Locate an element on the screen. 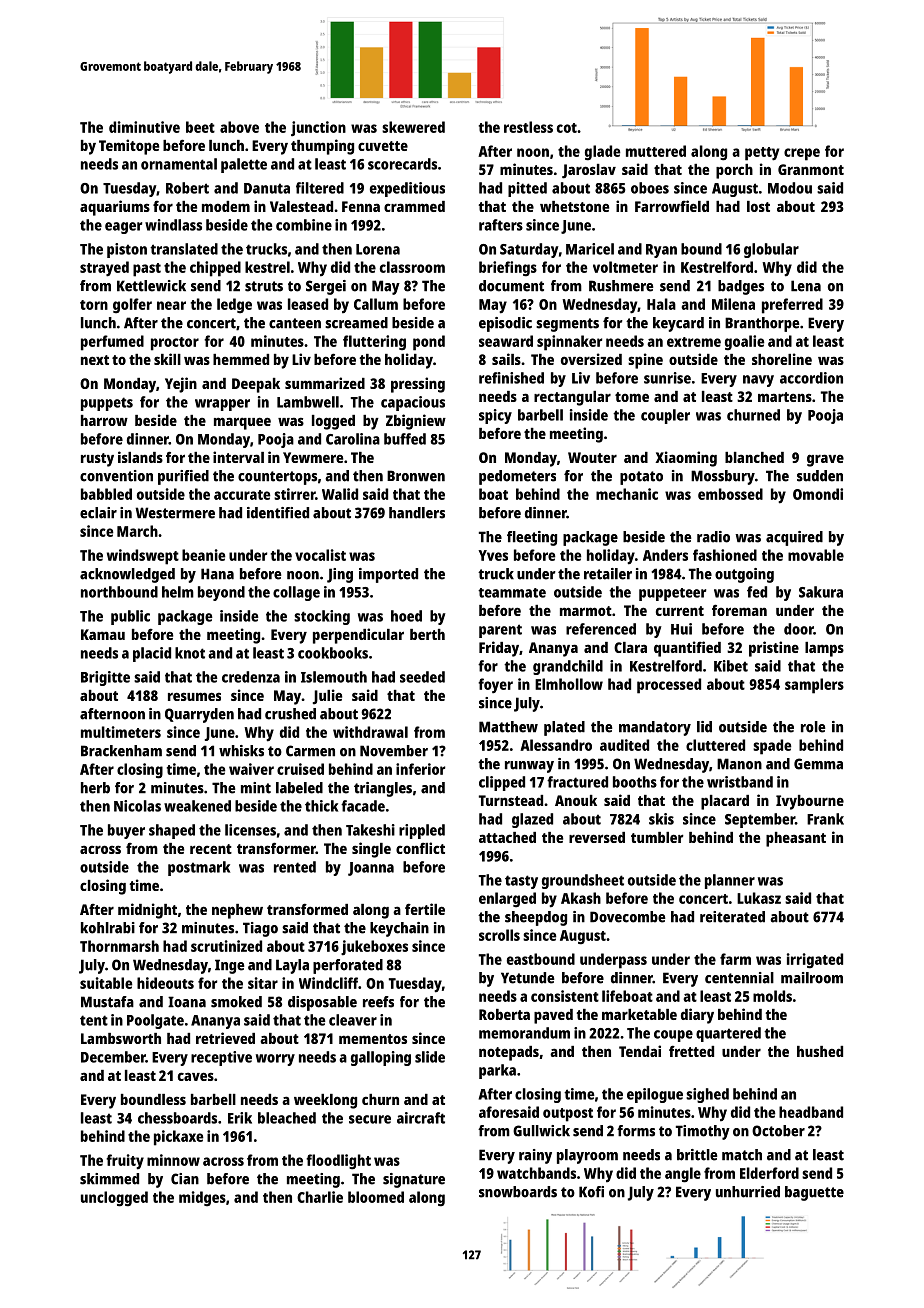  floodlight is located at coordinates (338, 1162).
